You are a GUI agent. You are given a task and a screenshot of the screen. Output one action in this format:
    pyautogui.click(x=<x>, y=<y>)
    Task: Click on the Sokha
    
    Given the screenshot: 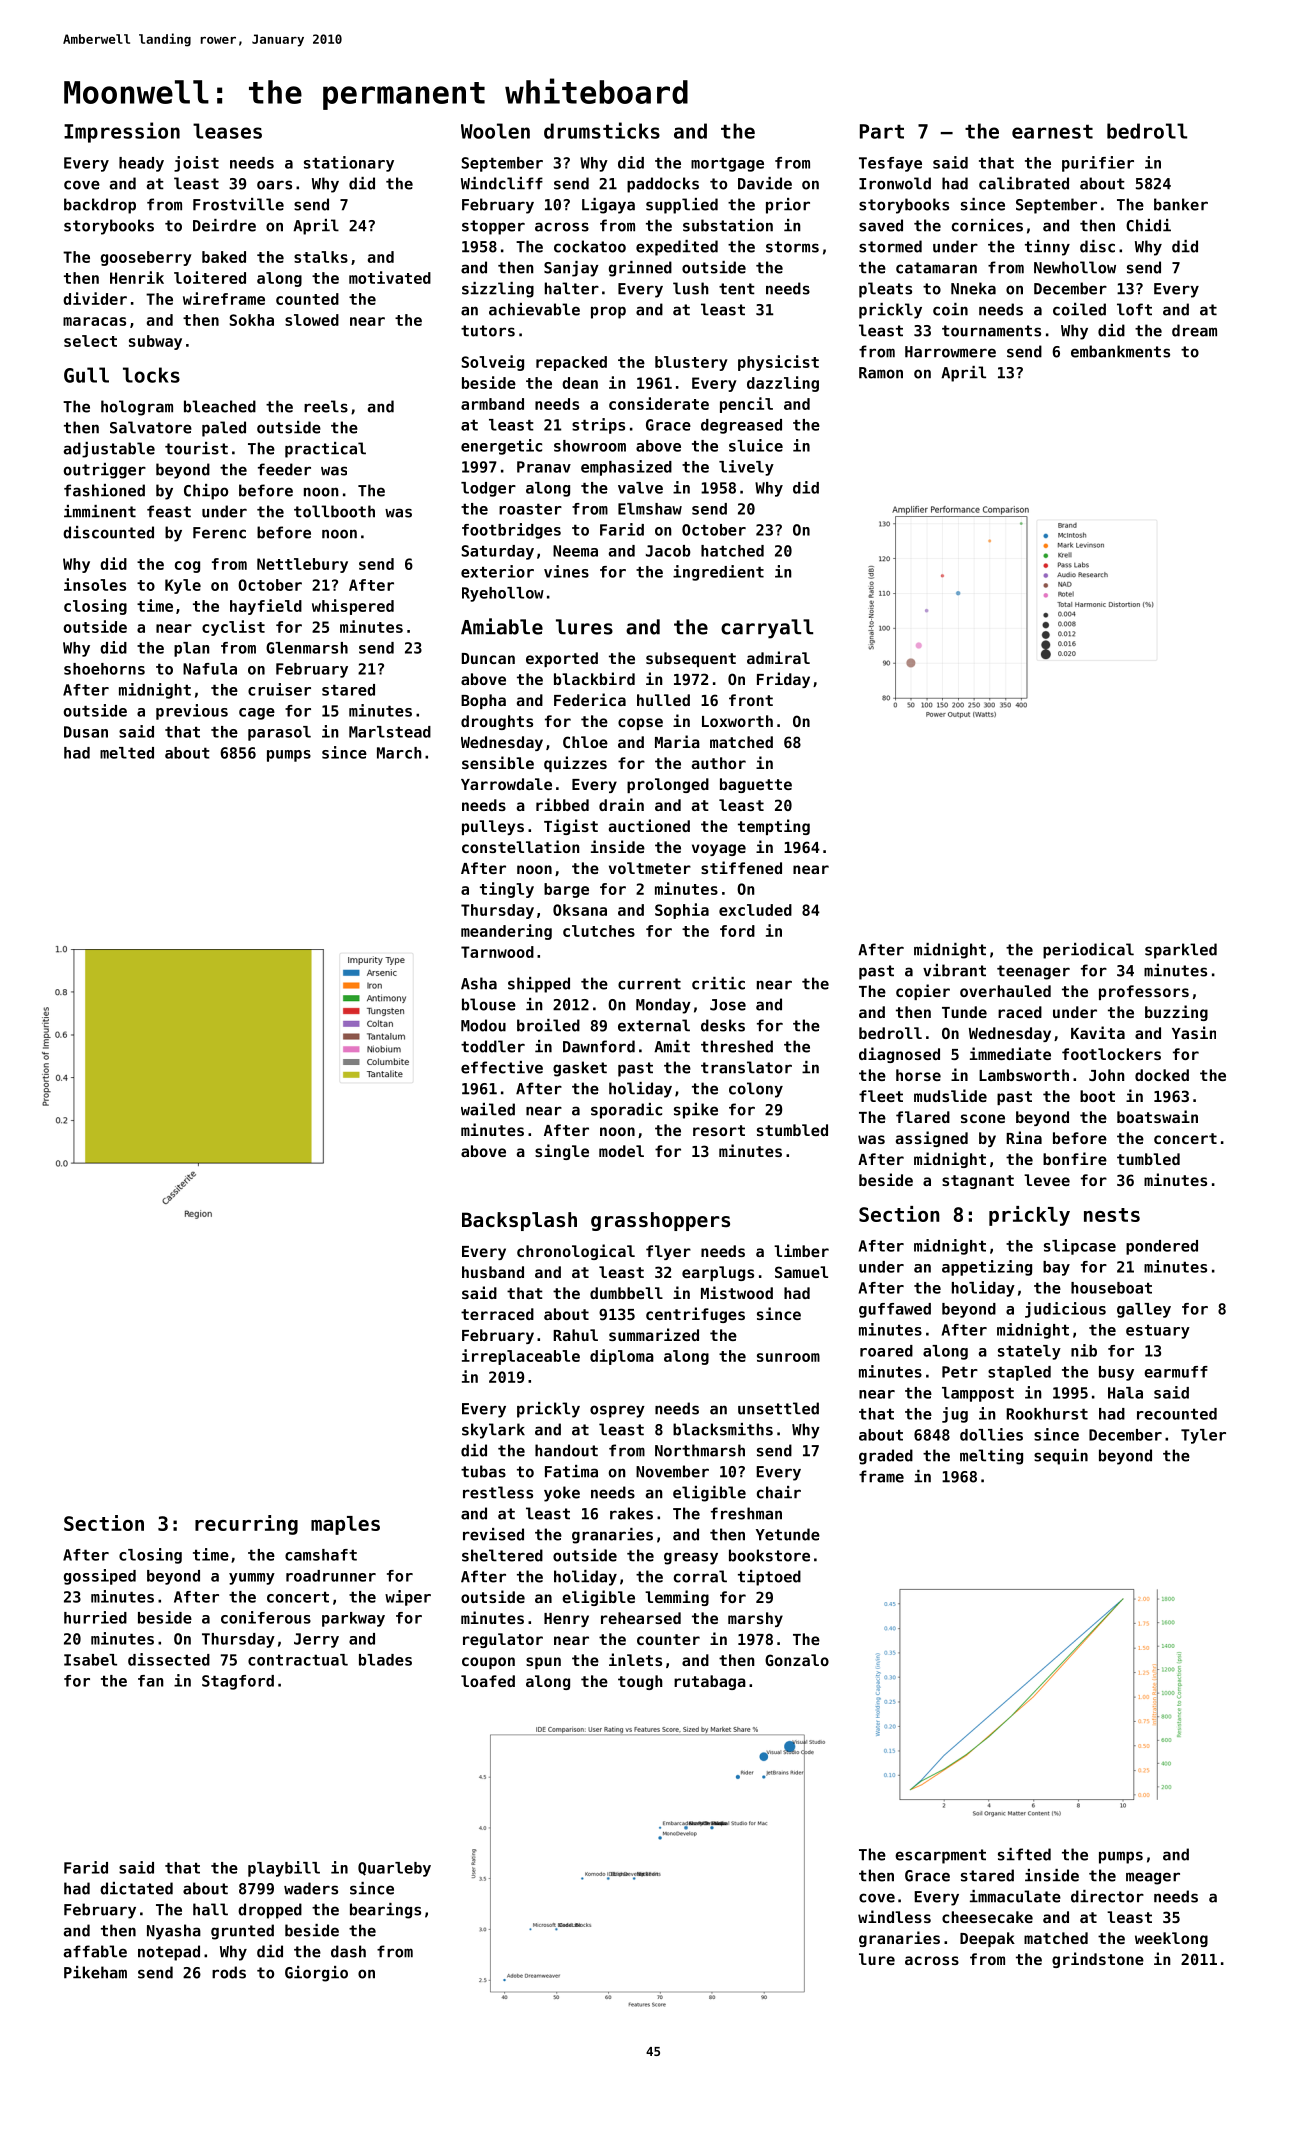 What is the action you would take?
    pyautogui.click(x=252, y=320)
